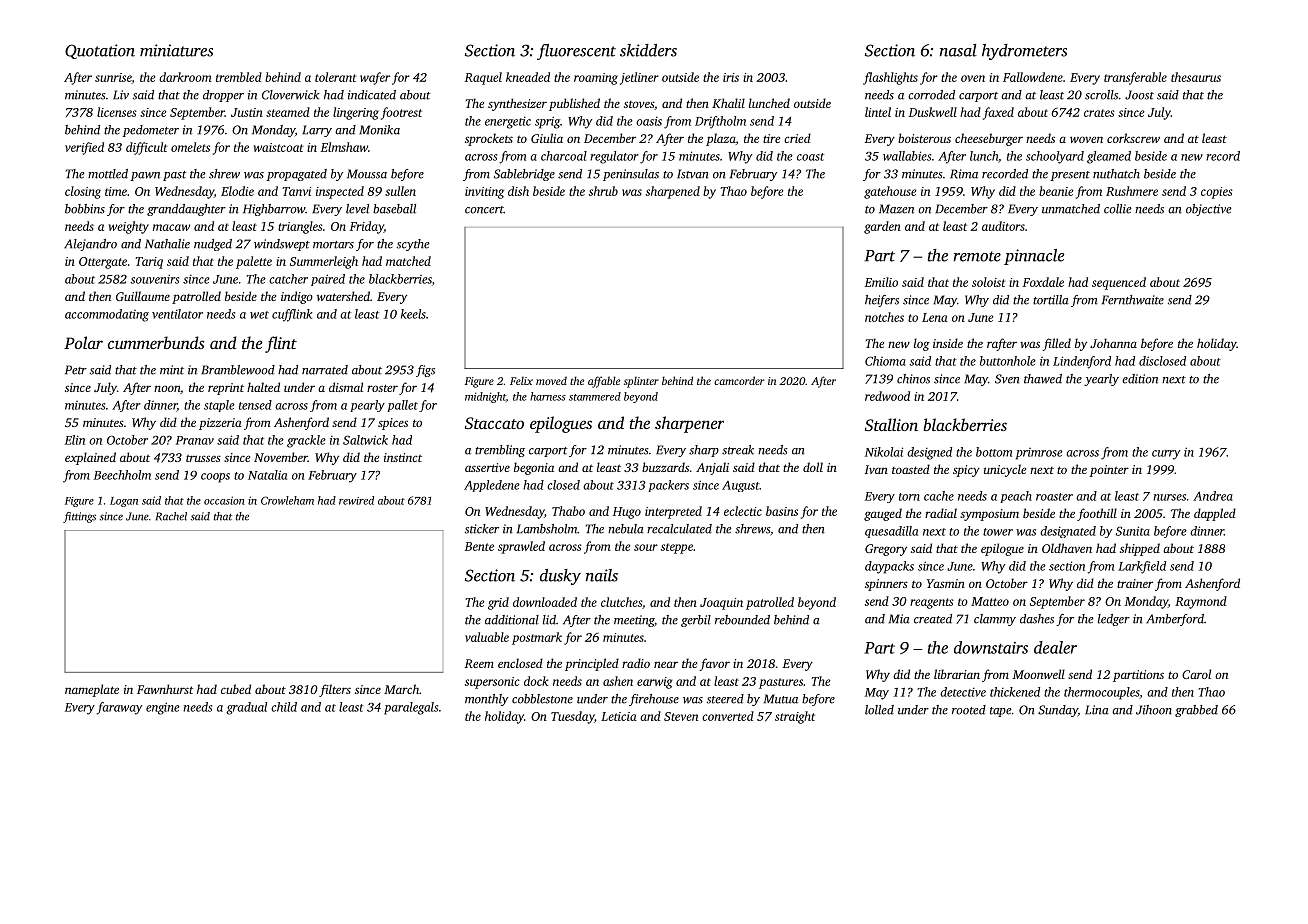  Describe the element at coordinates (739, 380) in the screenshot. I see `camcorder` at that location.
